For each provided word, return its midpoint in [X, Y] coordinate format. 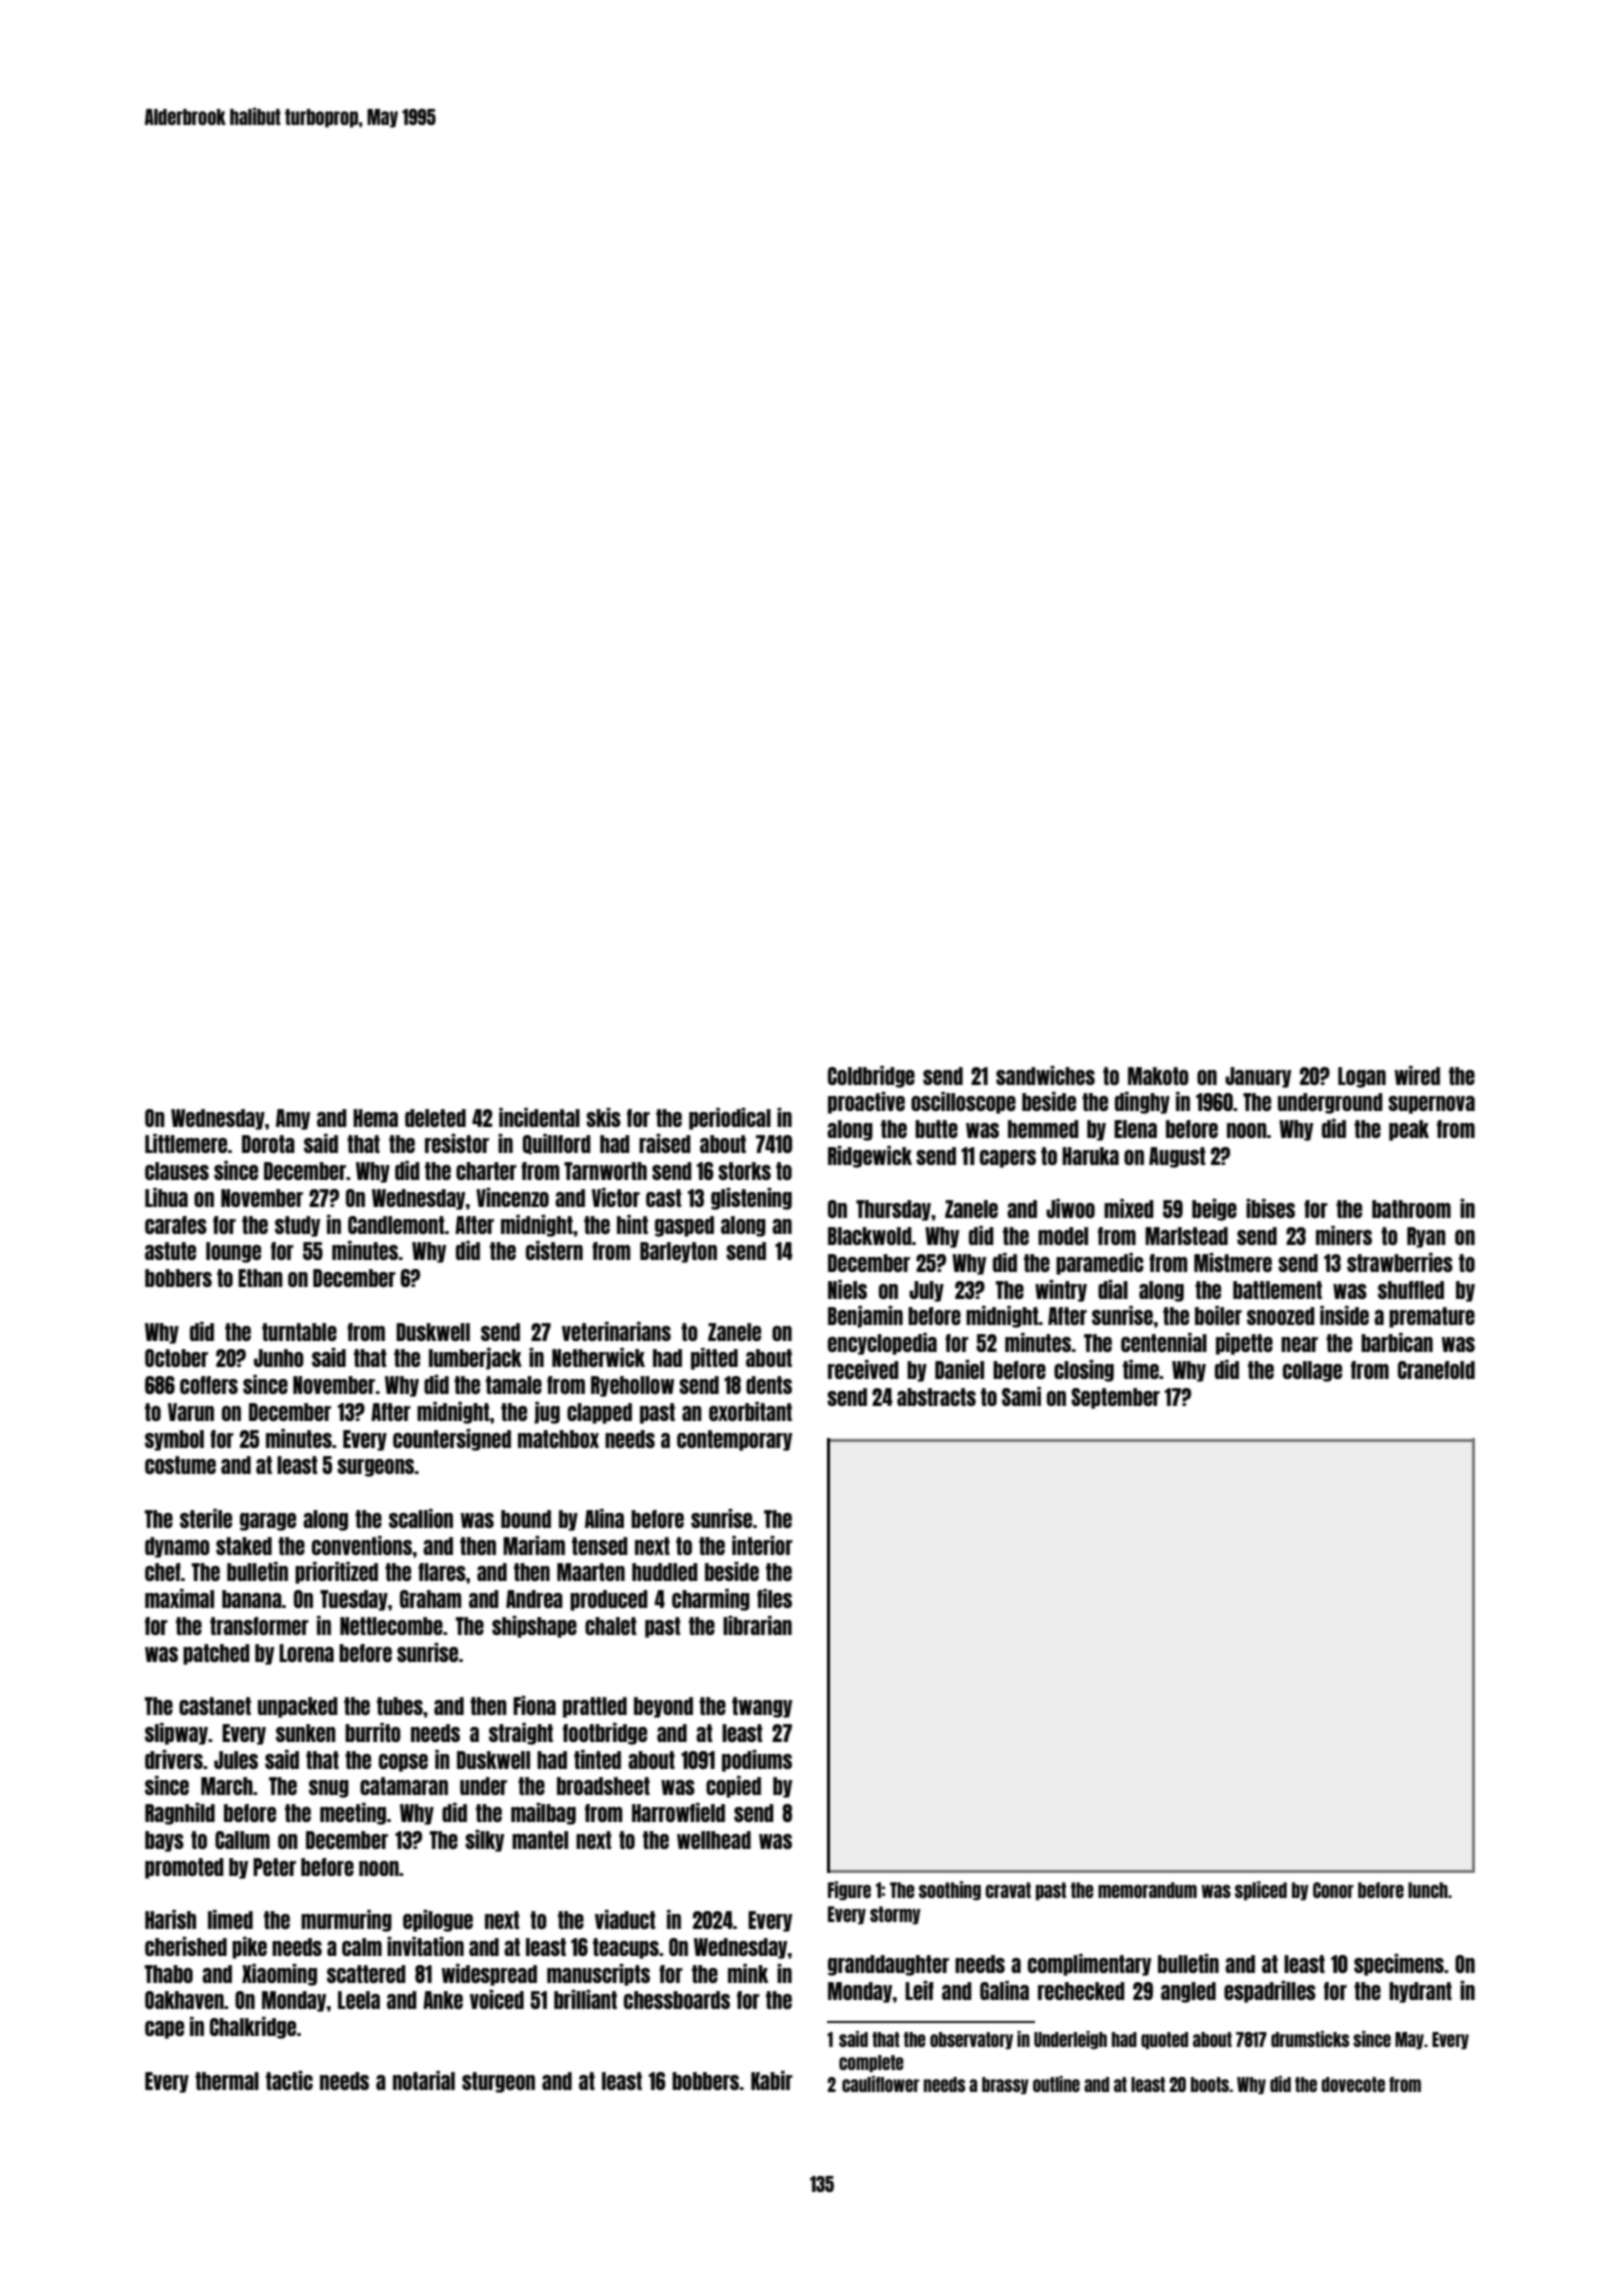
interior [762, 1545]
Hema [375, 1118]
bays [164, 1841]
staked [244, 1546]
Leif [919, 1990]
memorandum [1147, 1890]
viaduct [625, 1919]
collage [1312, 1371]
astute [170, 1251]
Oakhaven [184, 2000]
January [1258, 1077]
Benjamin [865, 1317]
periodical [730, 1119]
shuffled [1411, 1290]
